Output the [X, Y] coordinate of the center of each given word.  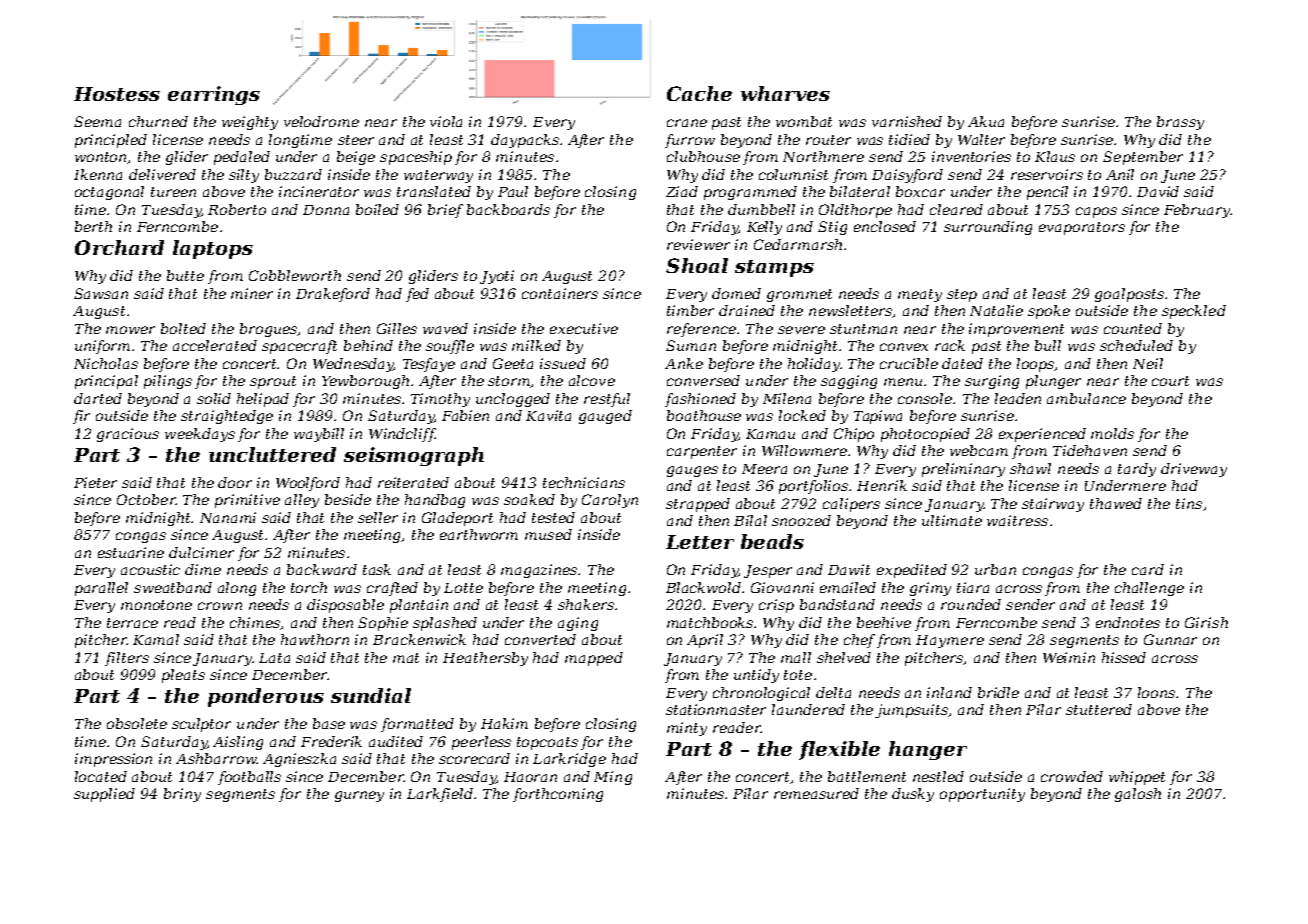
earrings [214, 95]
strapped [698, 505]
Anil [1120, 174]
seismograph [414, 456]
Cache [699, 93]
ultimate [952, 520]
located [101, 776]
